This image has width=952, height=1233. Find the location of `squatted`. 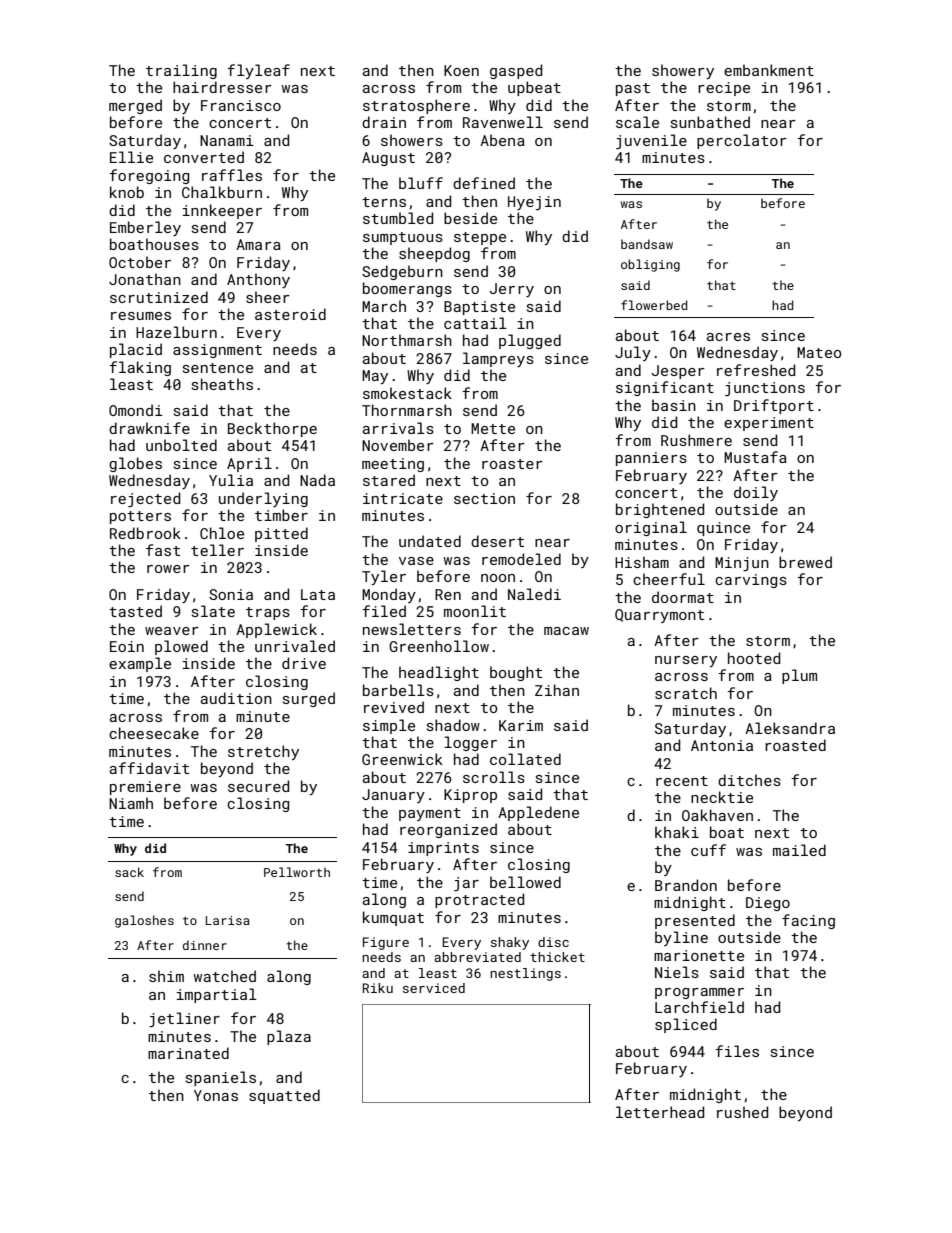

squatted is located at coordinates (284, 1096).
